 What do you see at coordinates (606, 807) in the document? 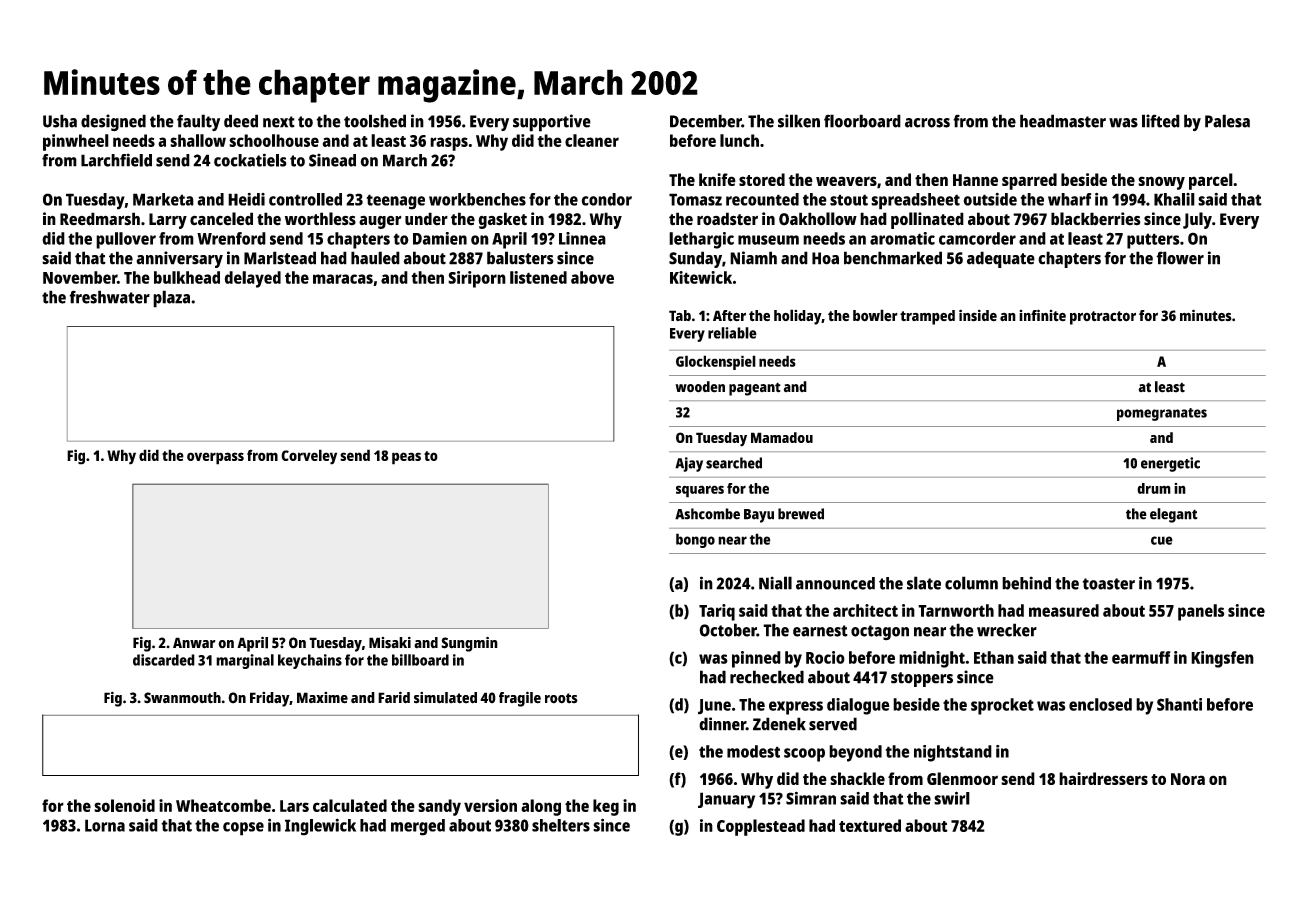
I see `keg` at bounding box center [606, 807].
